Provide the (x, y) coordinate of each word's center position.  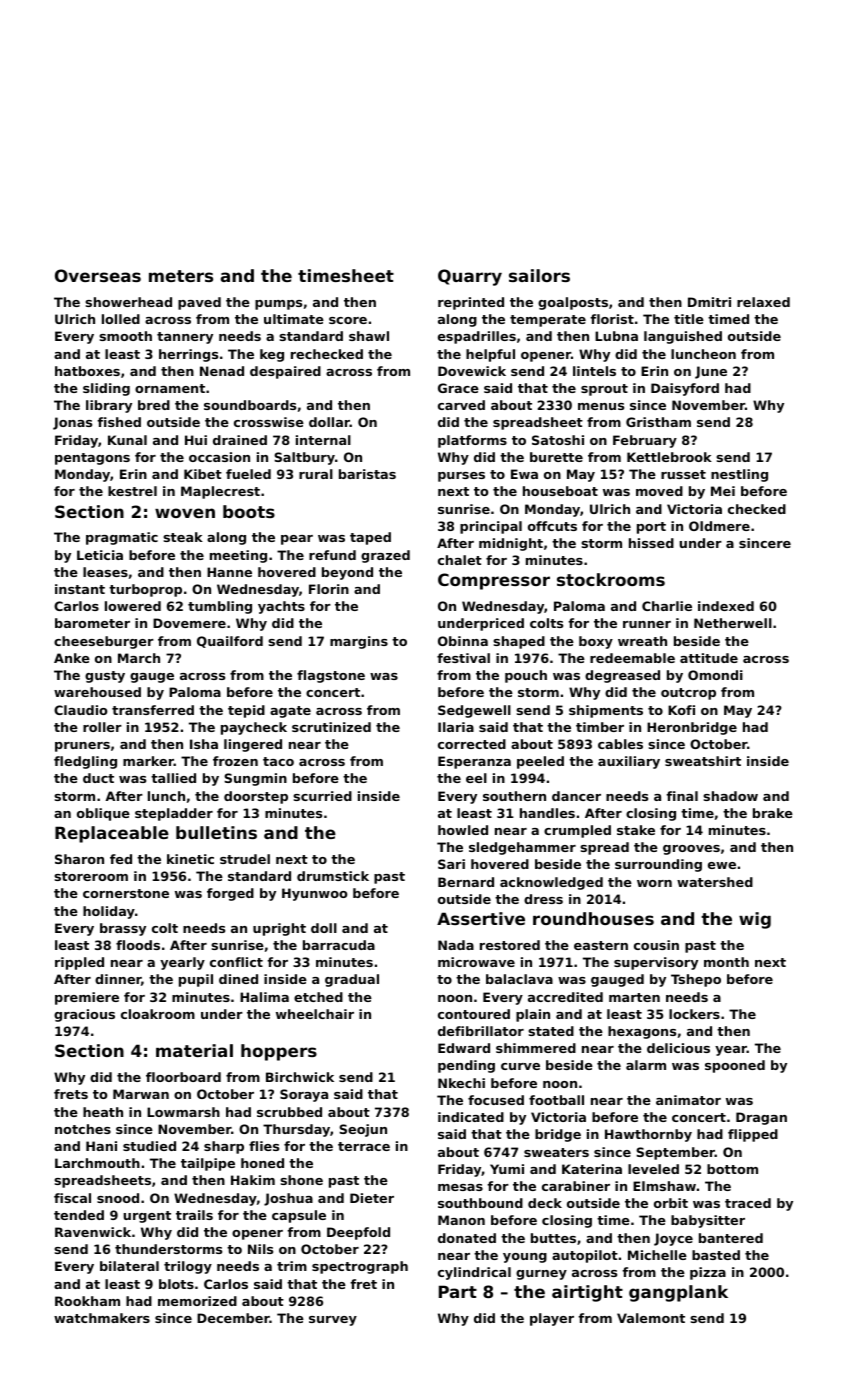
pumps (278, 305)
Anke (72, 658)
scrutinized (331, 727)
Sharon (79, 859)
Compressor (494, 581)
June (711, 372)
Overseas (98, 275)
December (233, 1318)
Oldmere (719, 526)
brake (773, 813)
